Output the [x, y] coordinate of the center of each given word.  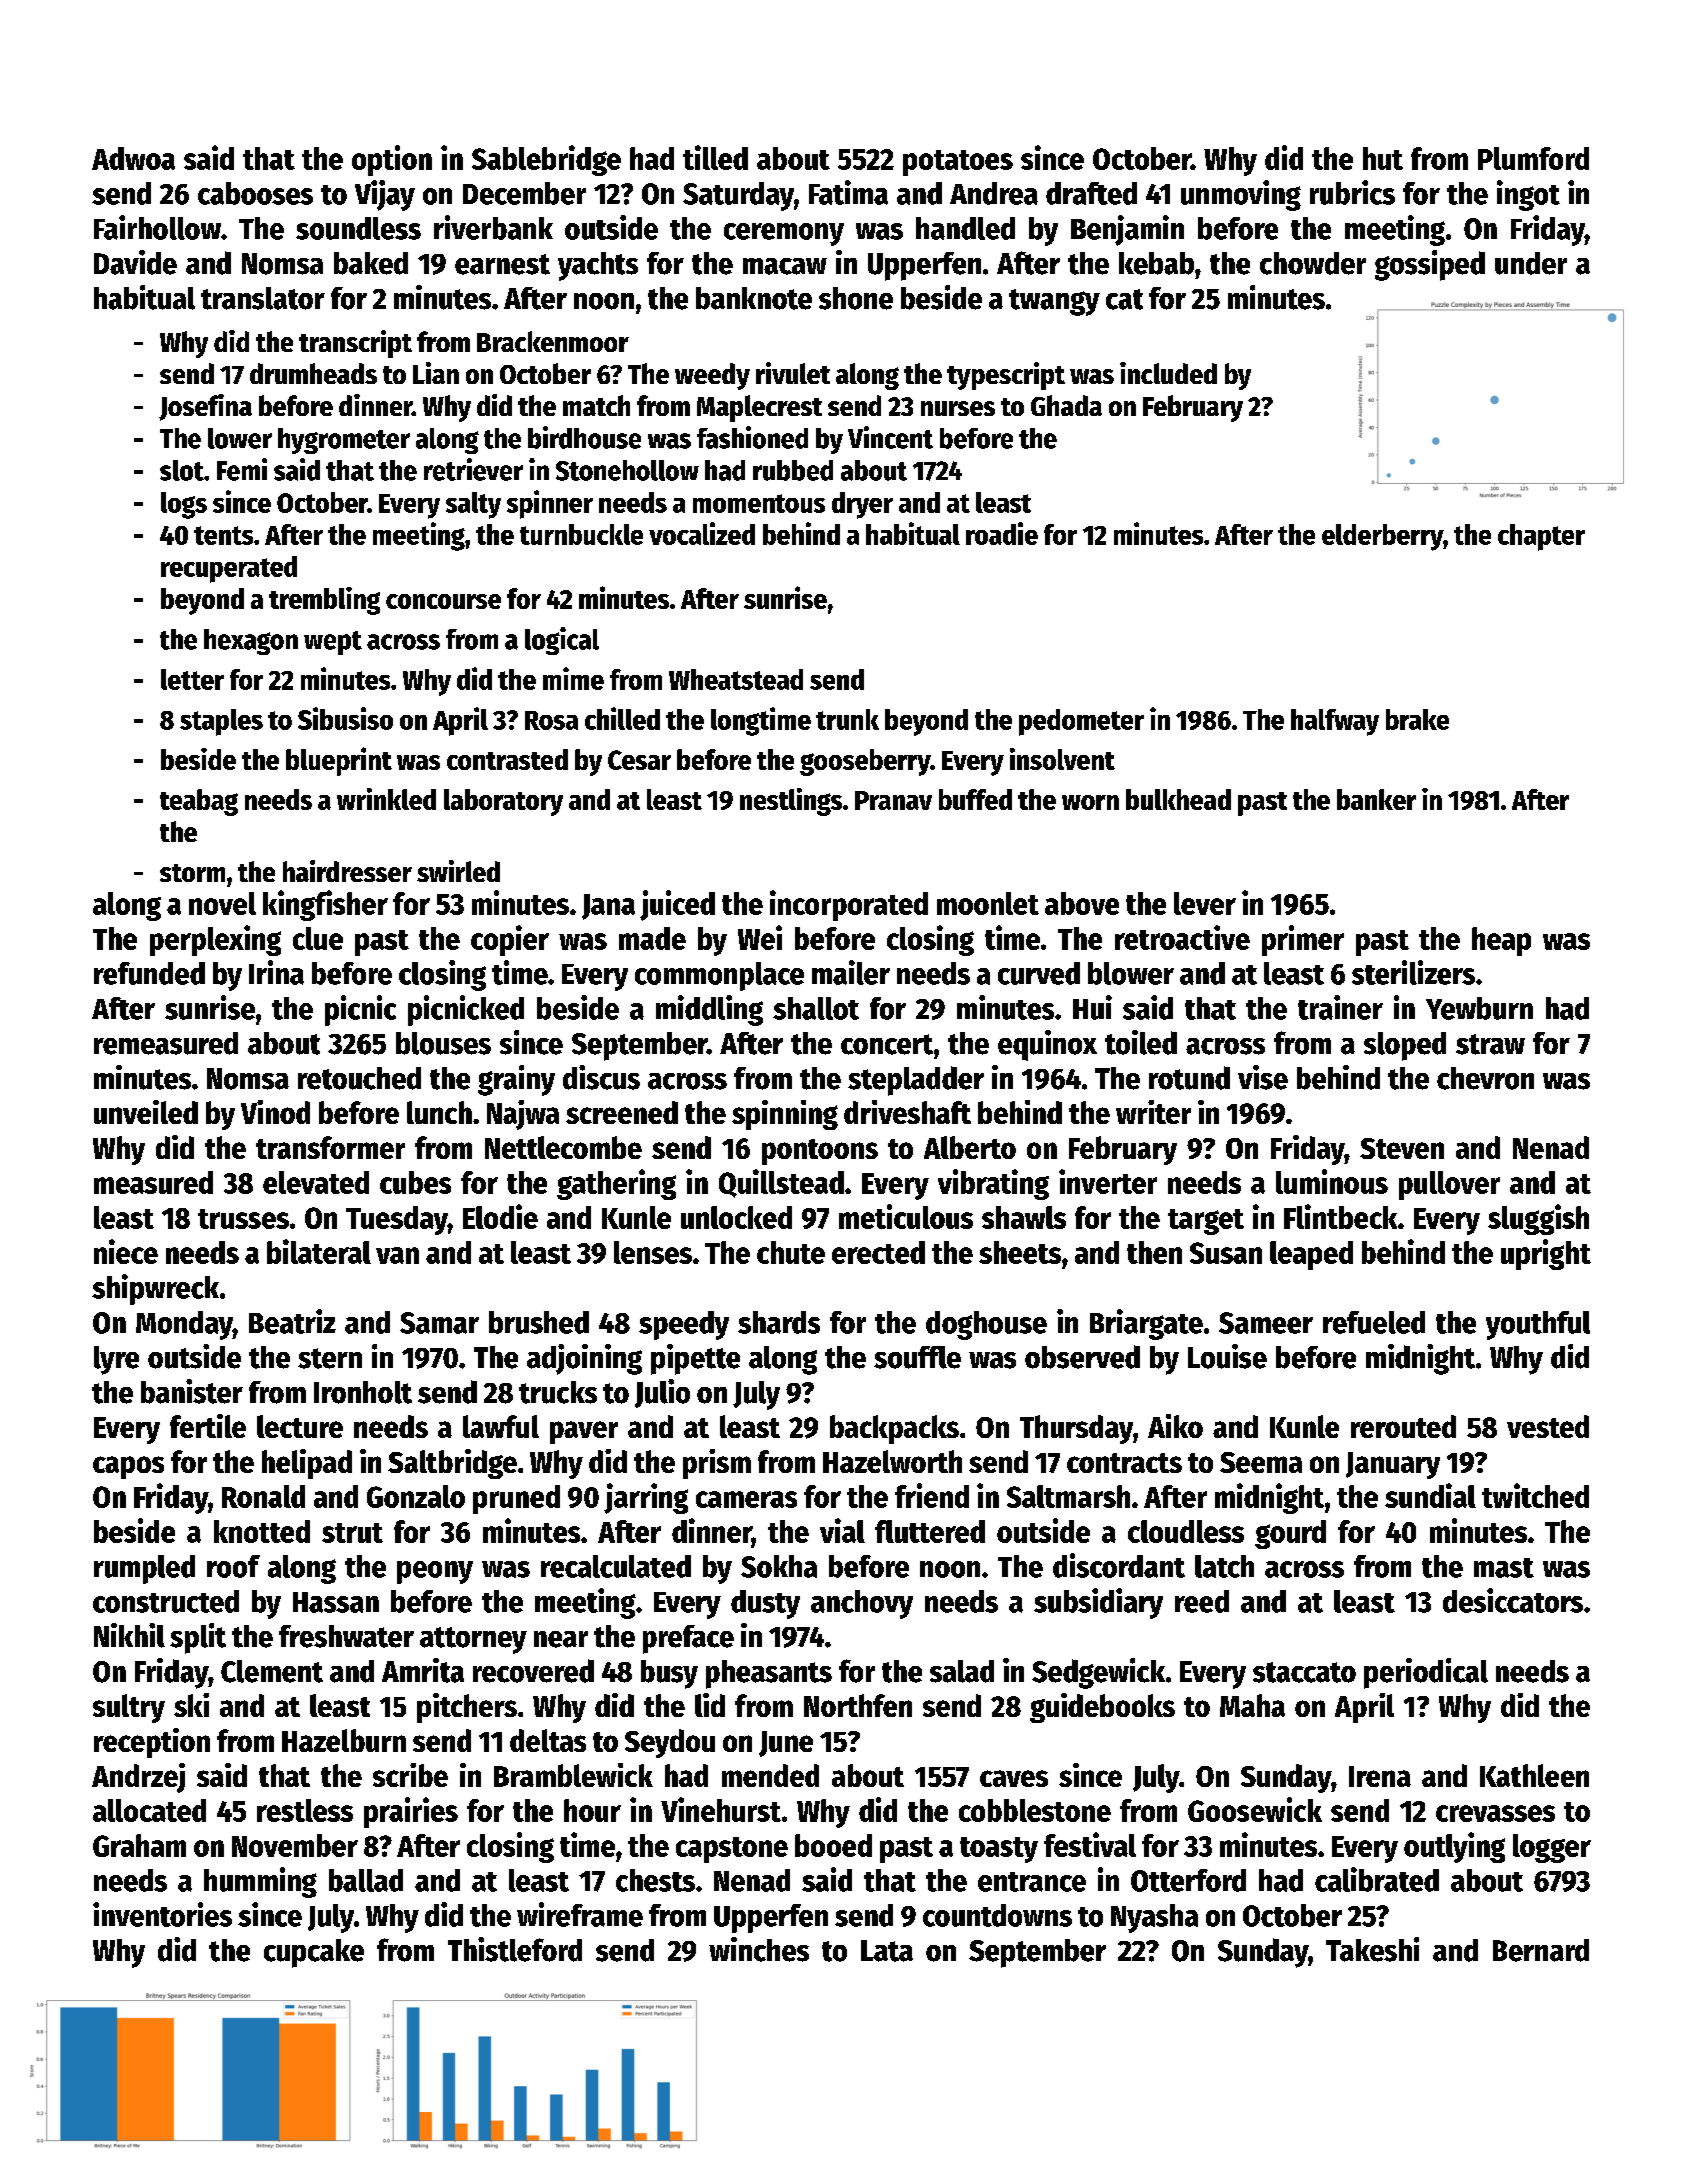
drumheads [313, 373]
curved [1039, 973]
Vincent [890, 437]
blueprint [339, 761]
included [1168, 373]
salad [962, 1671]
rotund [1189, 1078]
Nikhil [129, 1635]
